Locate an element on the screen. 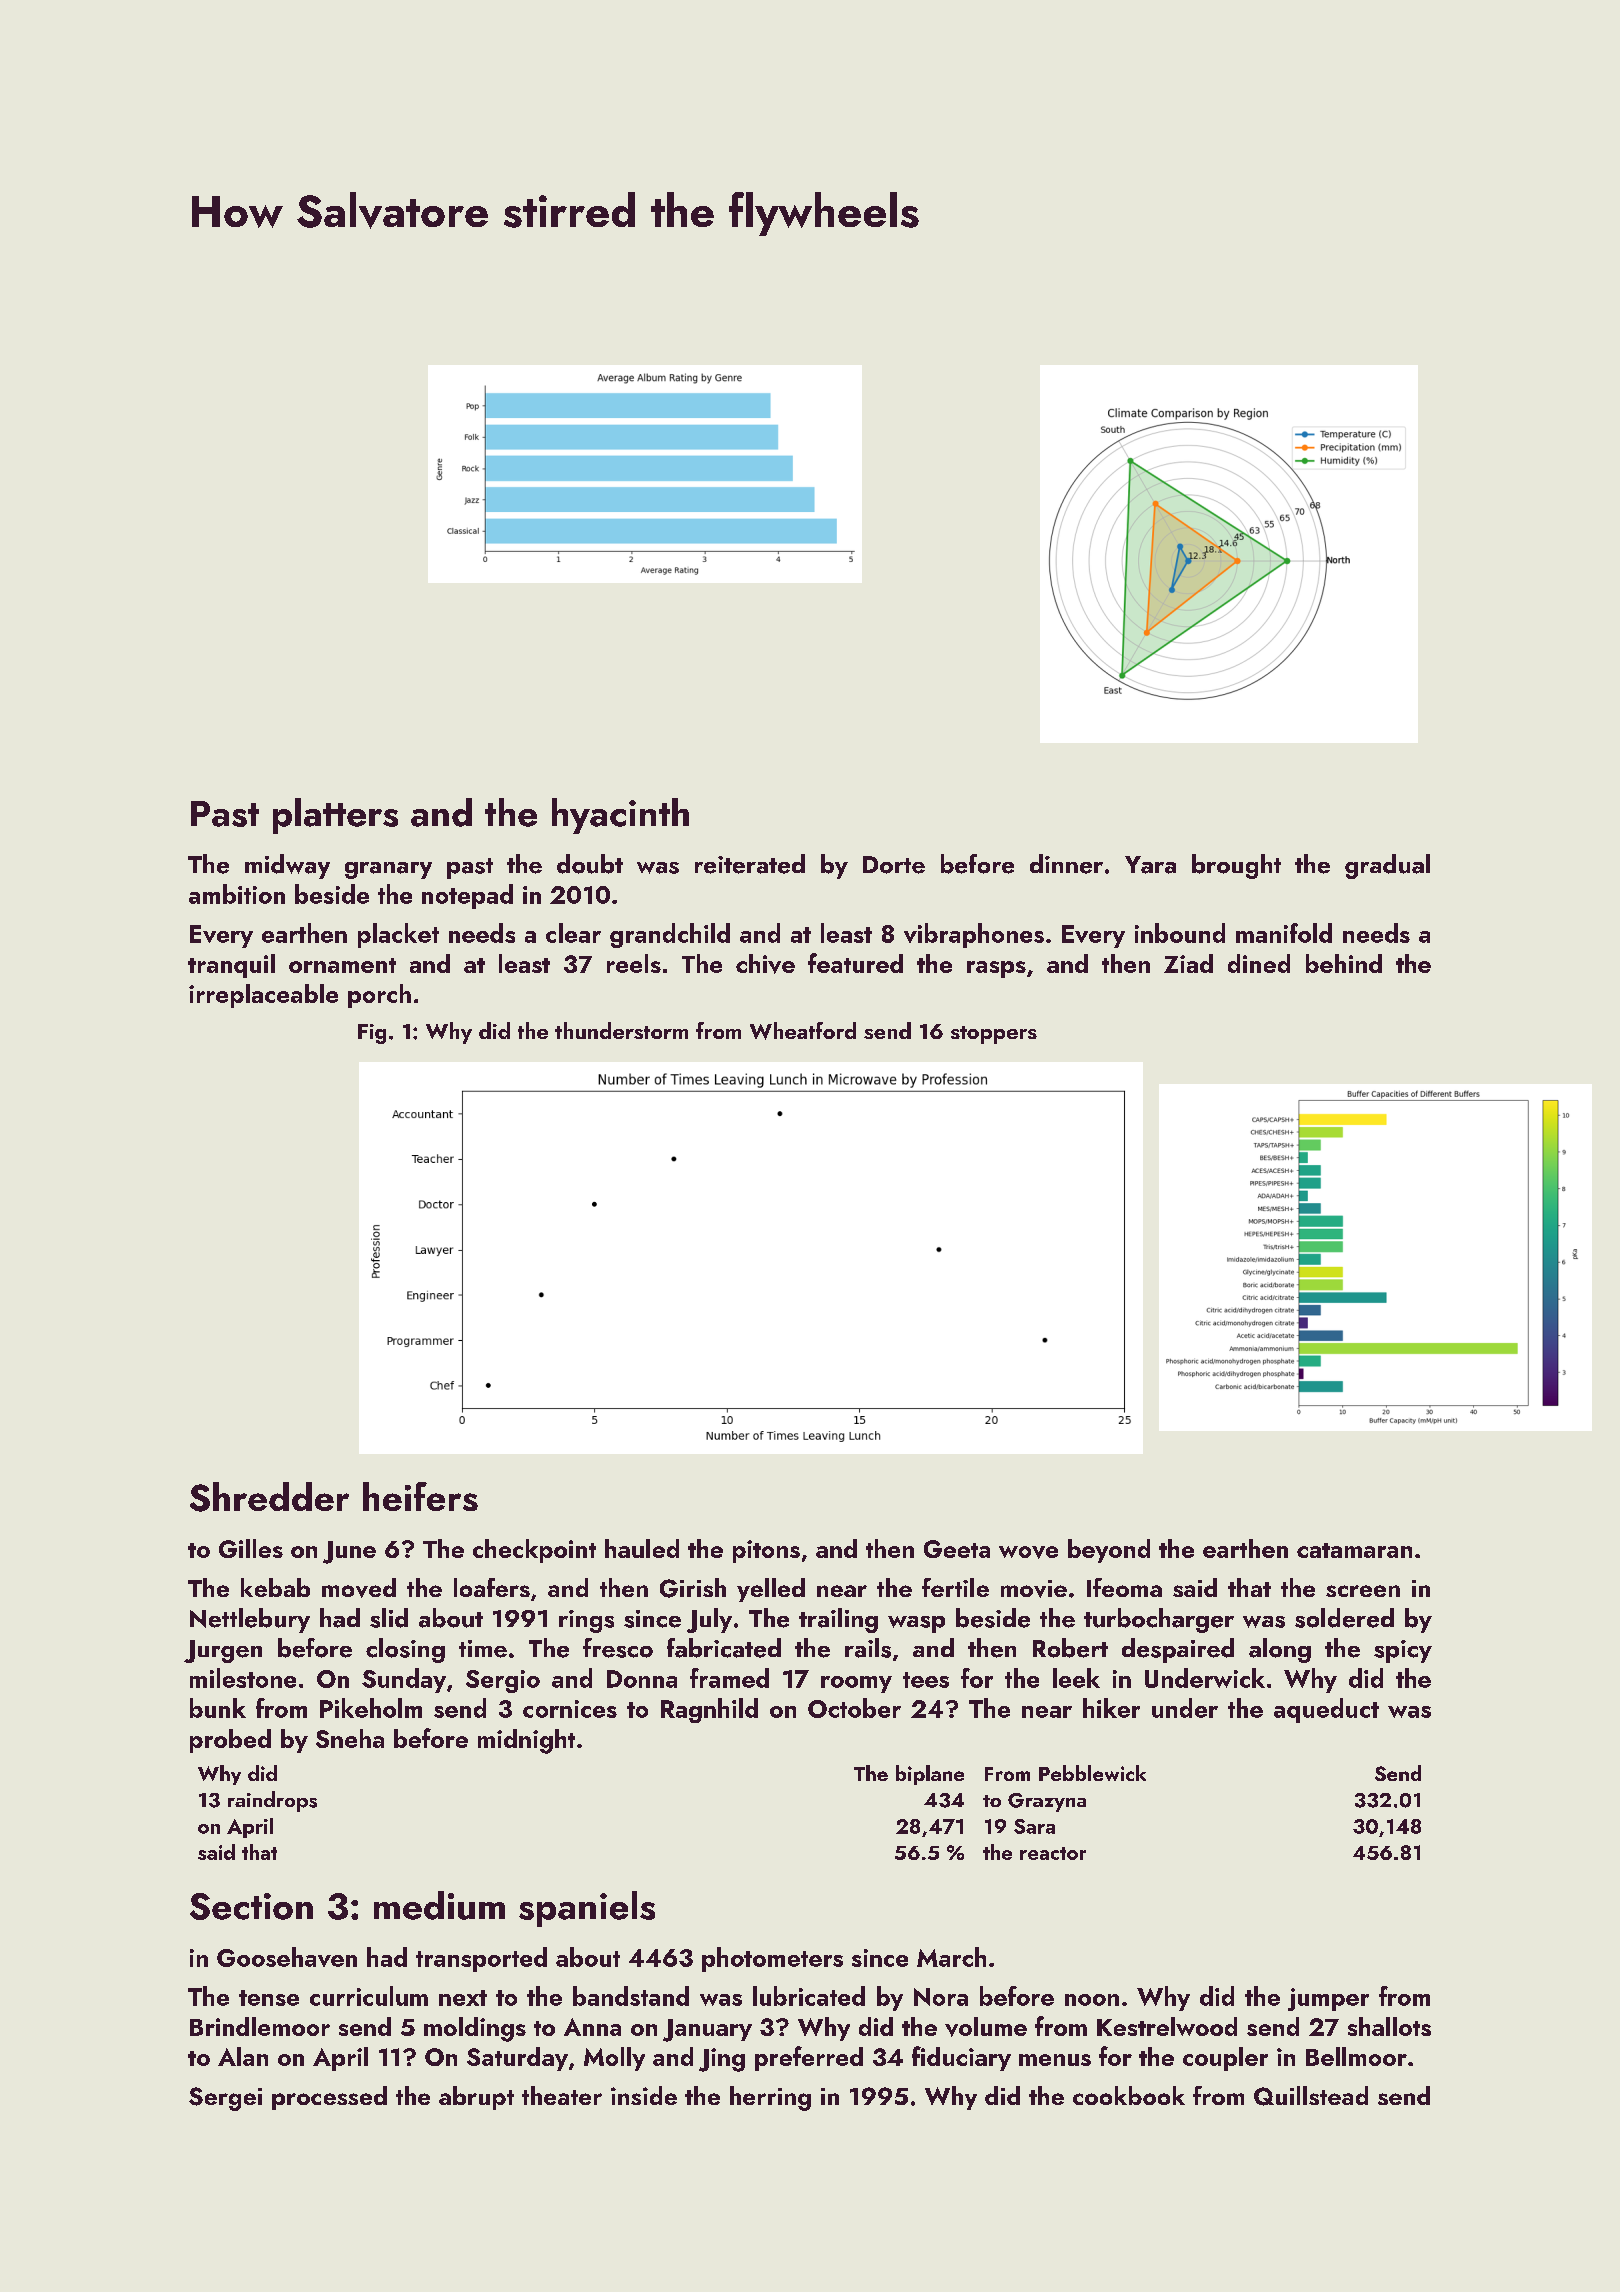  gradual is located at coordinates (1387, 866).
